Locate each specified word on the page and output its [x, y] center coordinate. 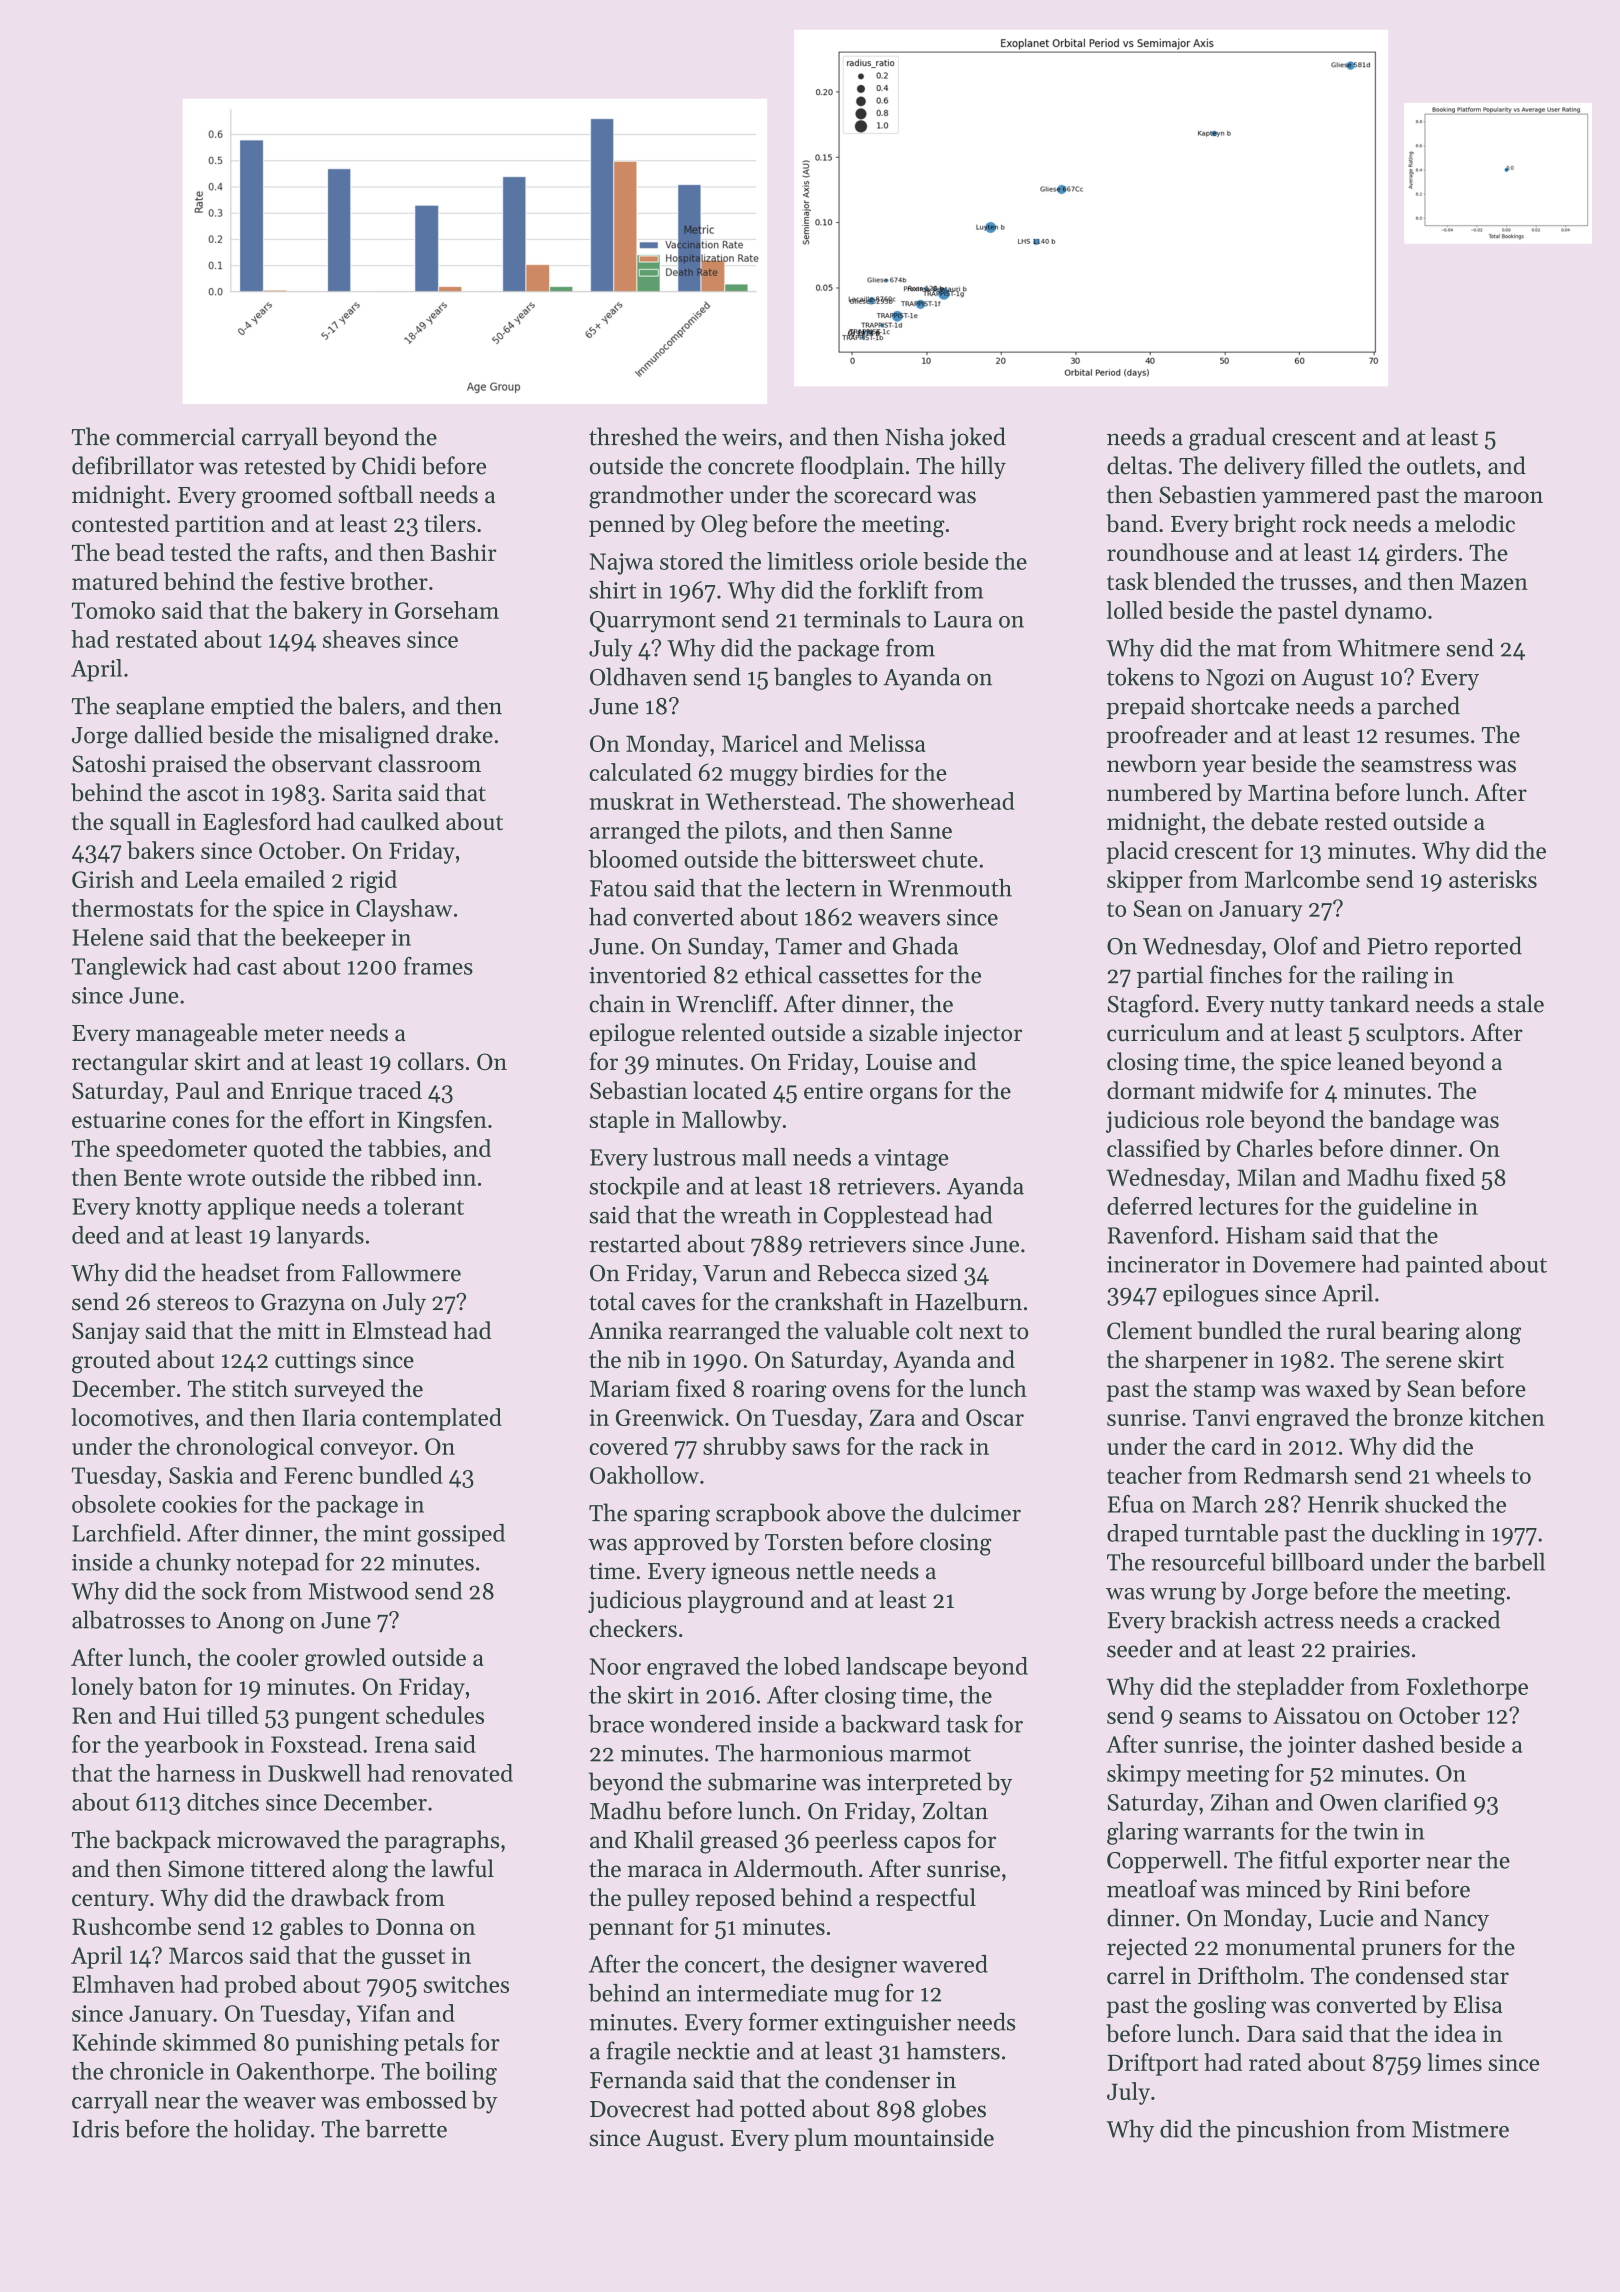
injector [983, 1035]
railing [1395, 977]
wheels [1470, 1475]
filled [1336, 465]
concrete [751, 467]
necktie [713, 2050]
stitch [260, 1388]
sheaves [361, 639]
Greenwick [670, 1417]
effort [337, 1119]
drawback [340, 1897]
